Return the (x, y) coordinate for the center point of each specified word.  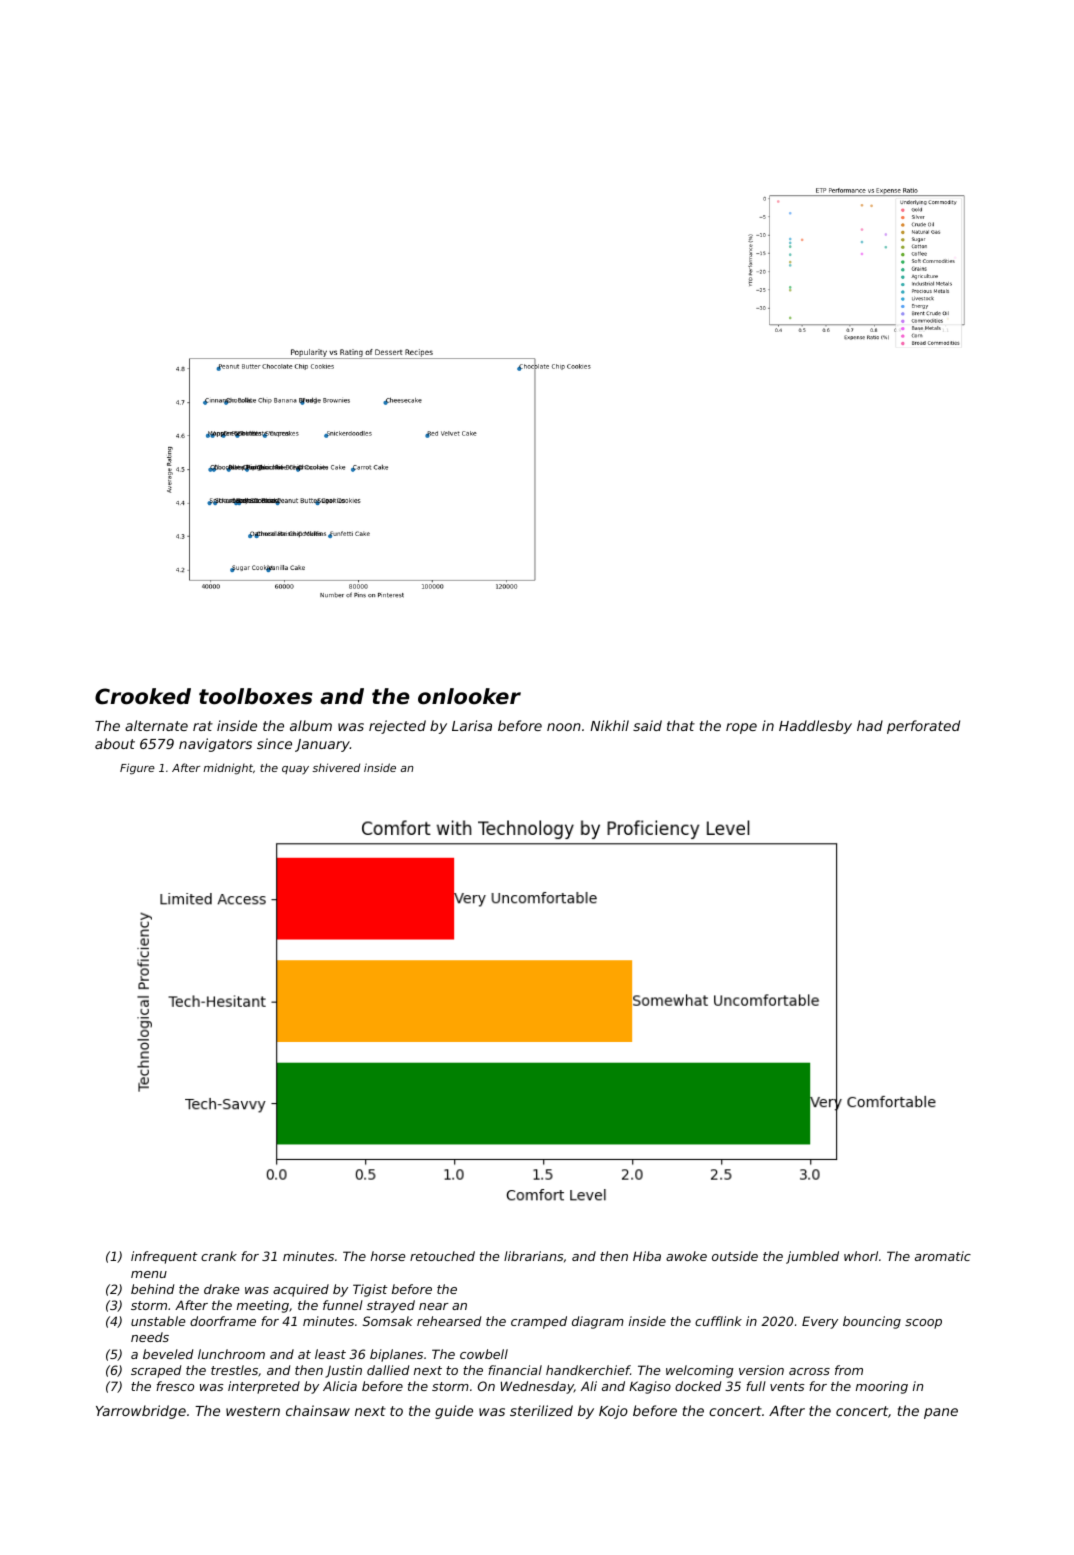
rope (741, 728)
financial (515, 1370)
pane (941, 1413)
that (681, 725)
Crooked (143, 696)
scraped (156, 1371)
